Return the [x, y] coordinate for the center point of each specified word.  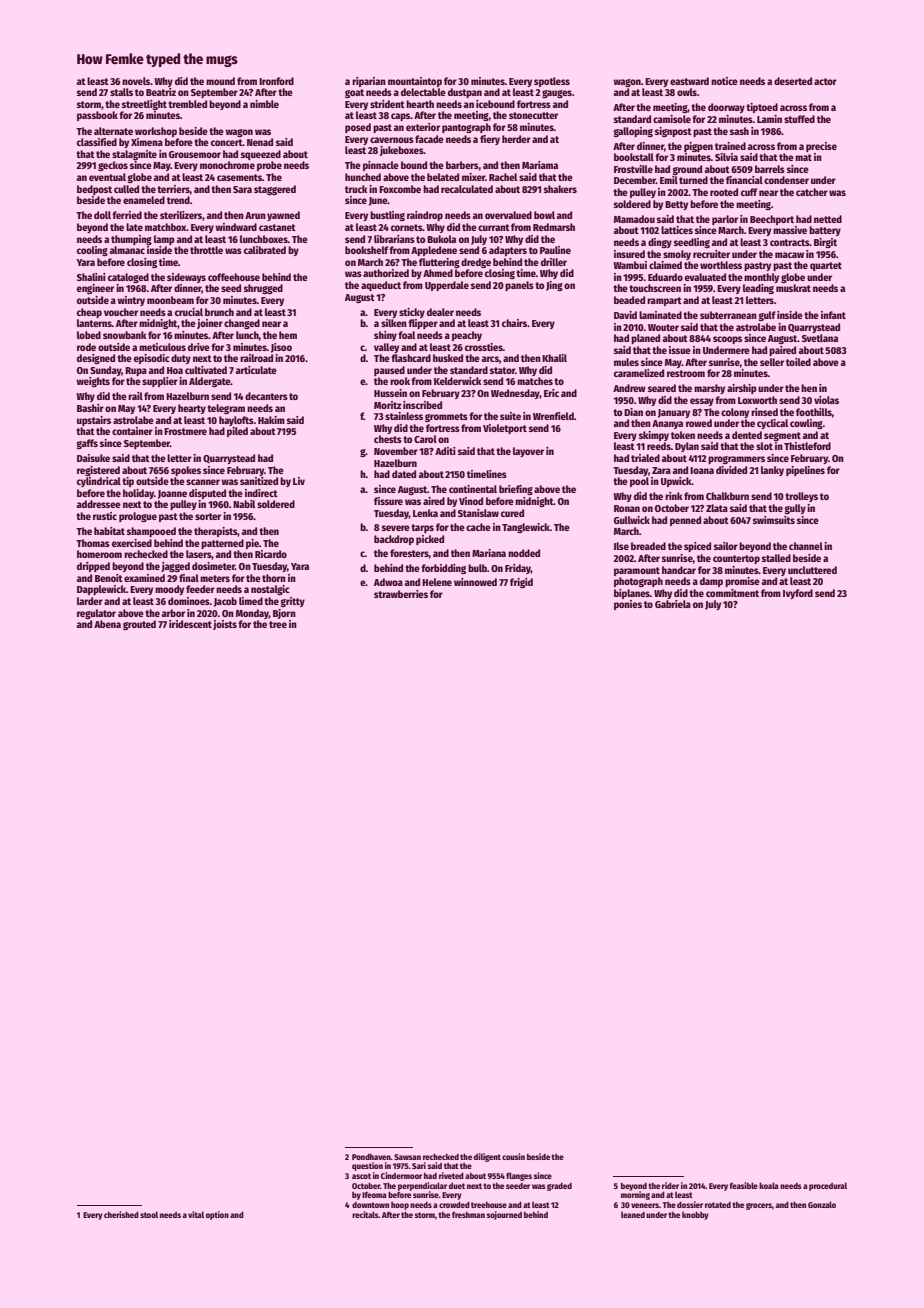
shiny [385, 336]
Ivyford [798, 594]
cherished [121, 1214]
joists [225, 625]
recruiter [711, 254]
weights [93, 382]
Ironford [276, 81]
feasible [744, 1185]
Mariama [540, 165]
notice [724, 81]
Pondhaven [371, 1157]
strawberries [401, 594]
